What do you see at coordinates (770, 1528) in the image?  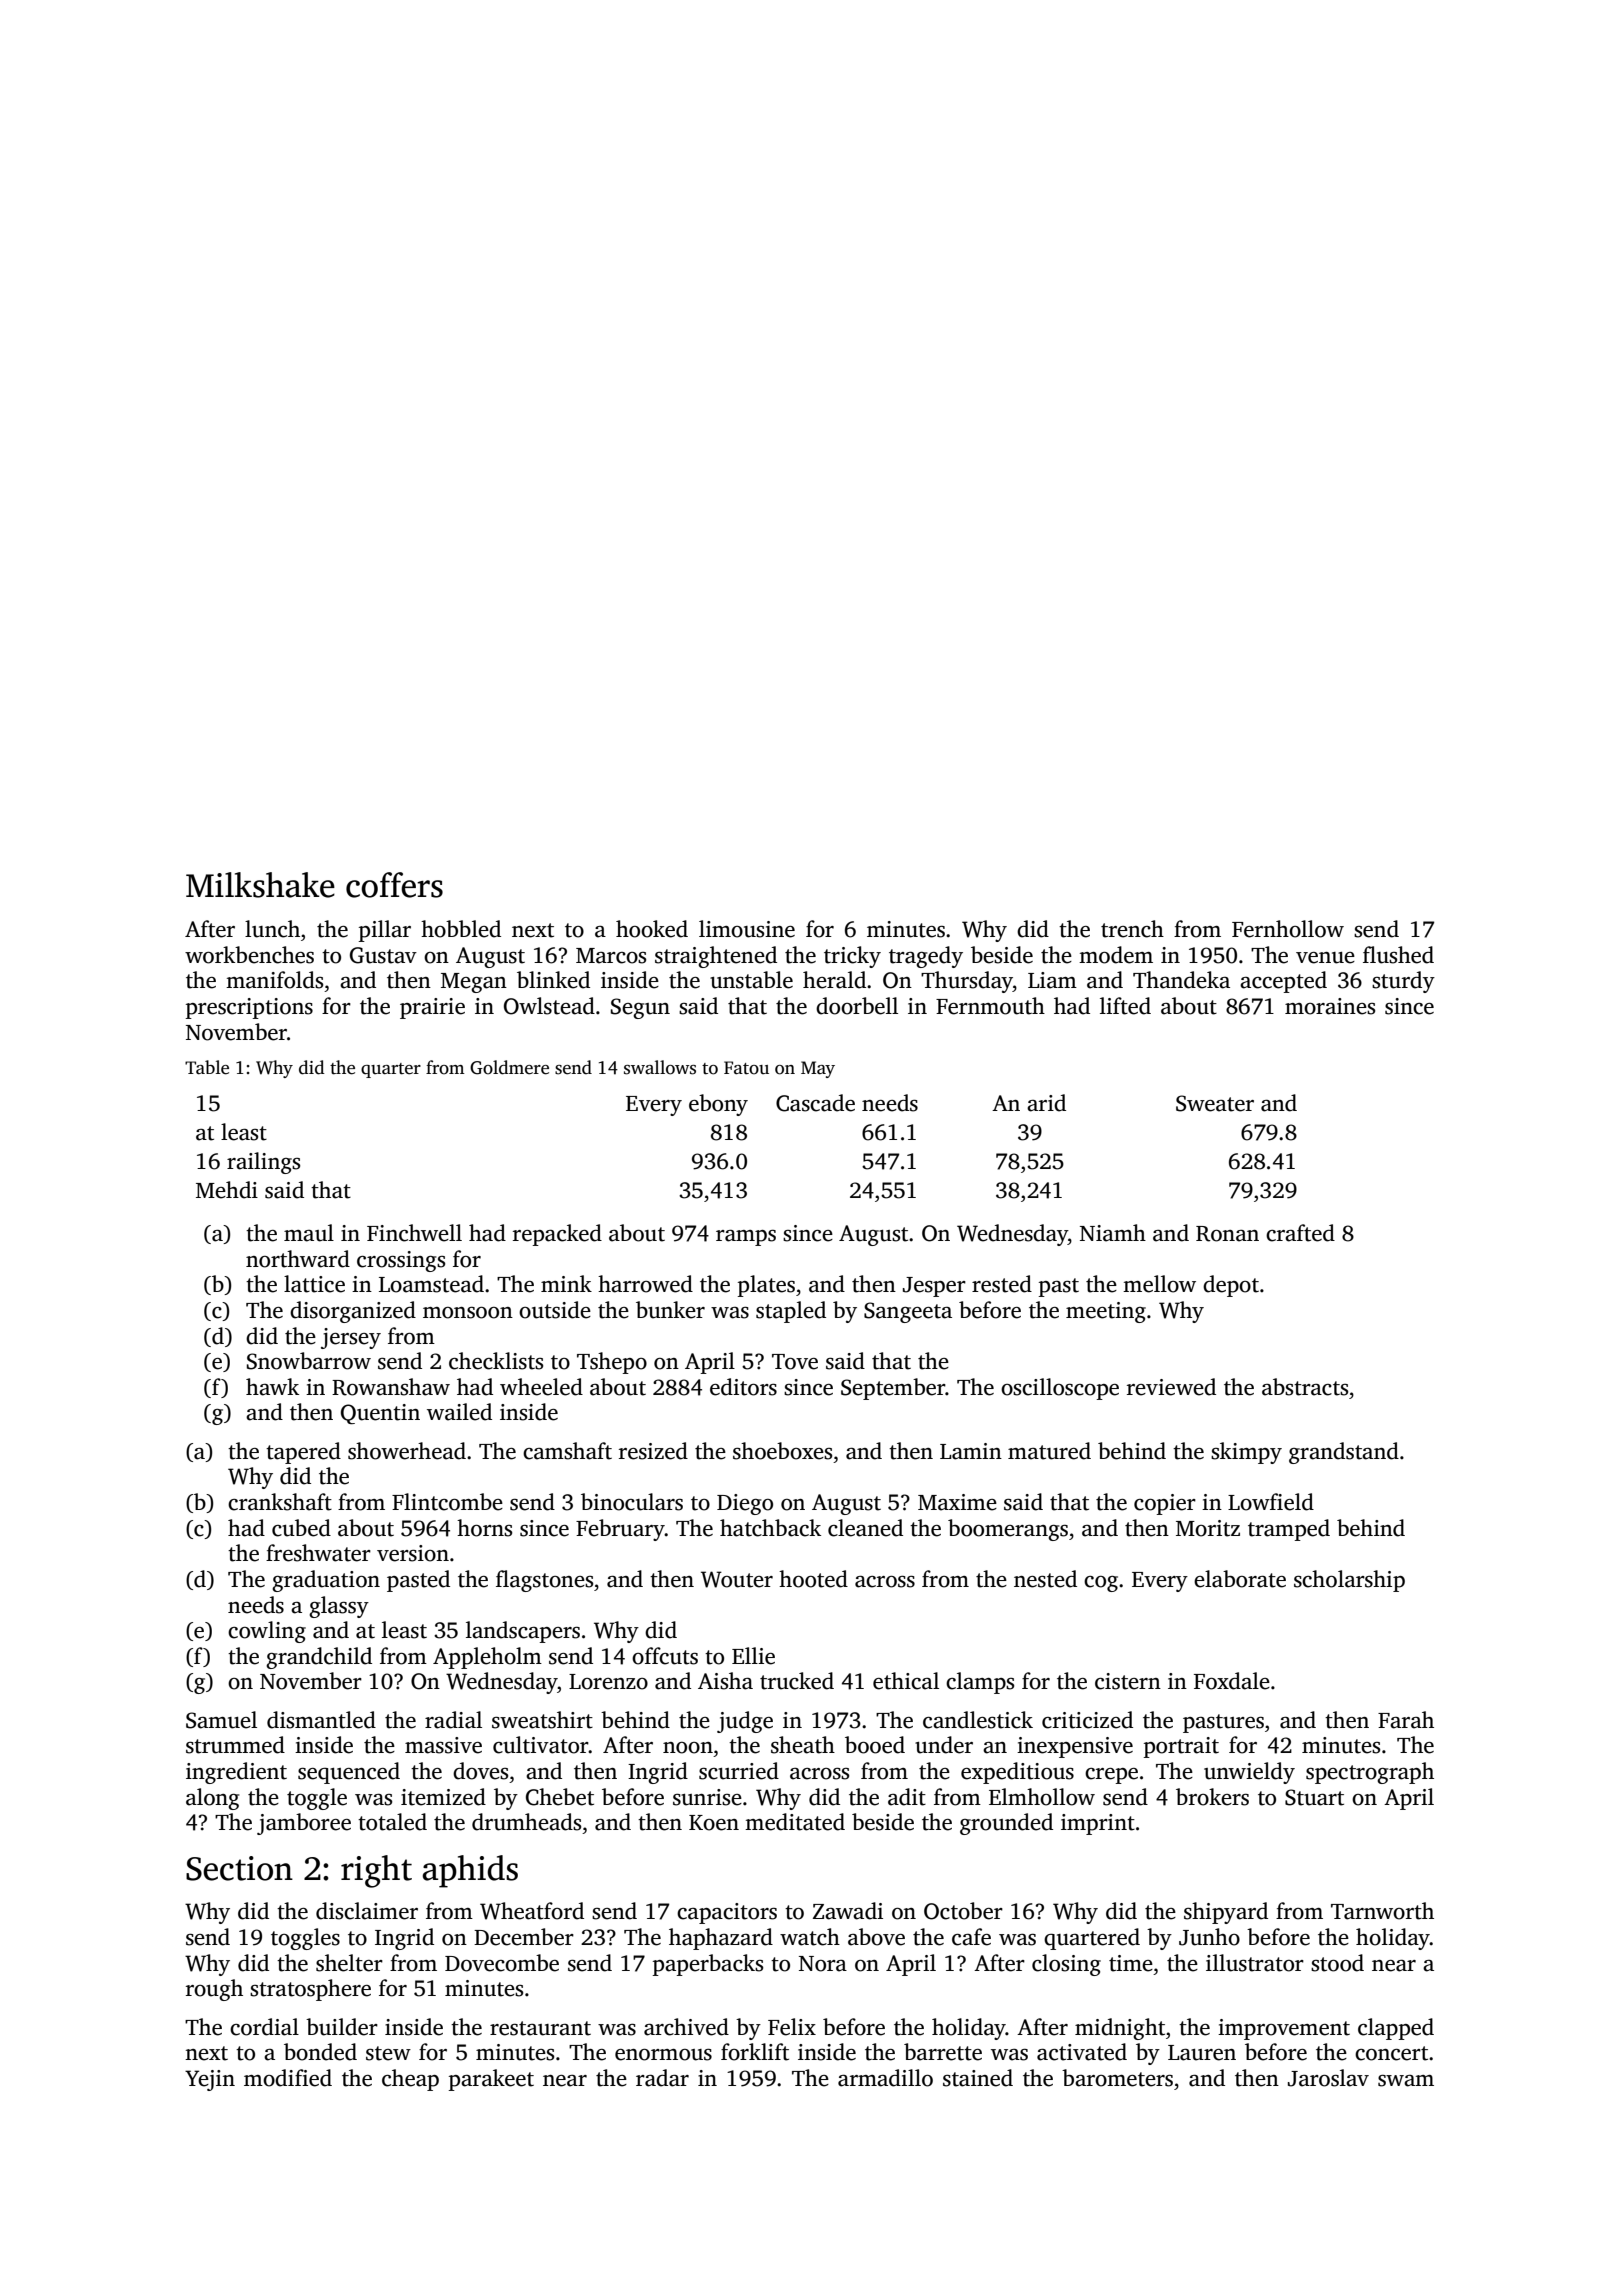 I see `hatchback` at bounding box center [770, 1528].
